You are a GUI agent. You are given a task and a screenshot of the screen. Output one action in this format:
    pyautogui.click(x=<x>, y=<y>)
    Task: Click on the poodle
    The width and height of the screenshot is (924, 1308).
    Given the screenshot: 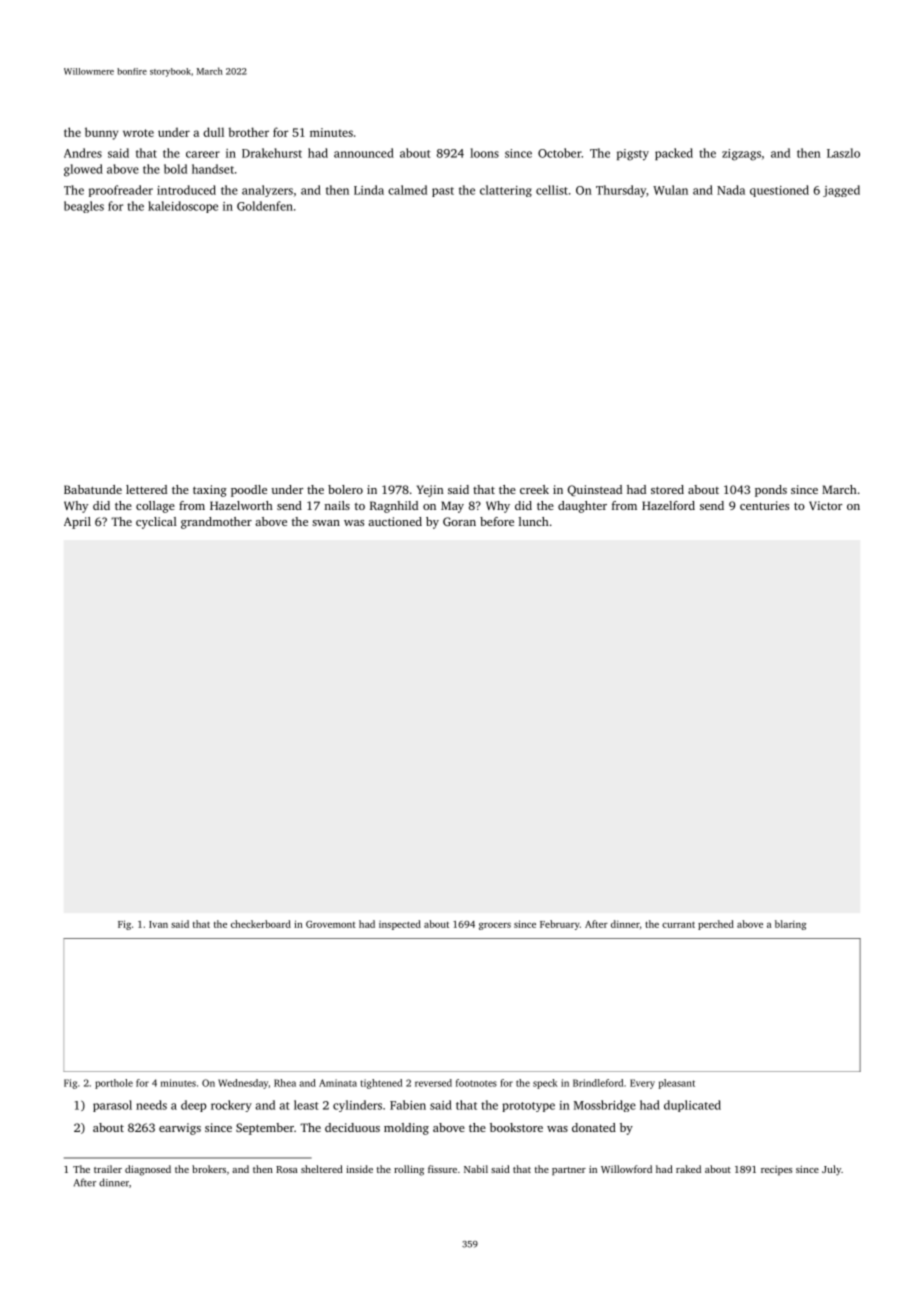 What is the action you would take?
    pyautogui.click(x=249, y=491)
